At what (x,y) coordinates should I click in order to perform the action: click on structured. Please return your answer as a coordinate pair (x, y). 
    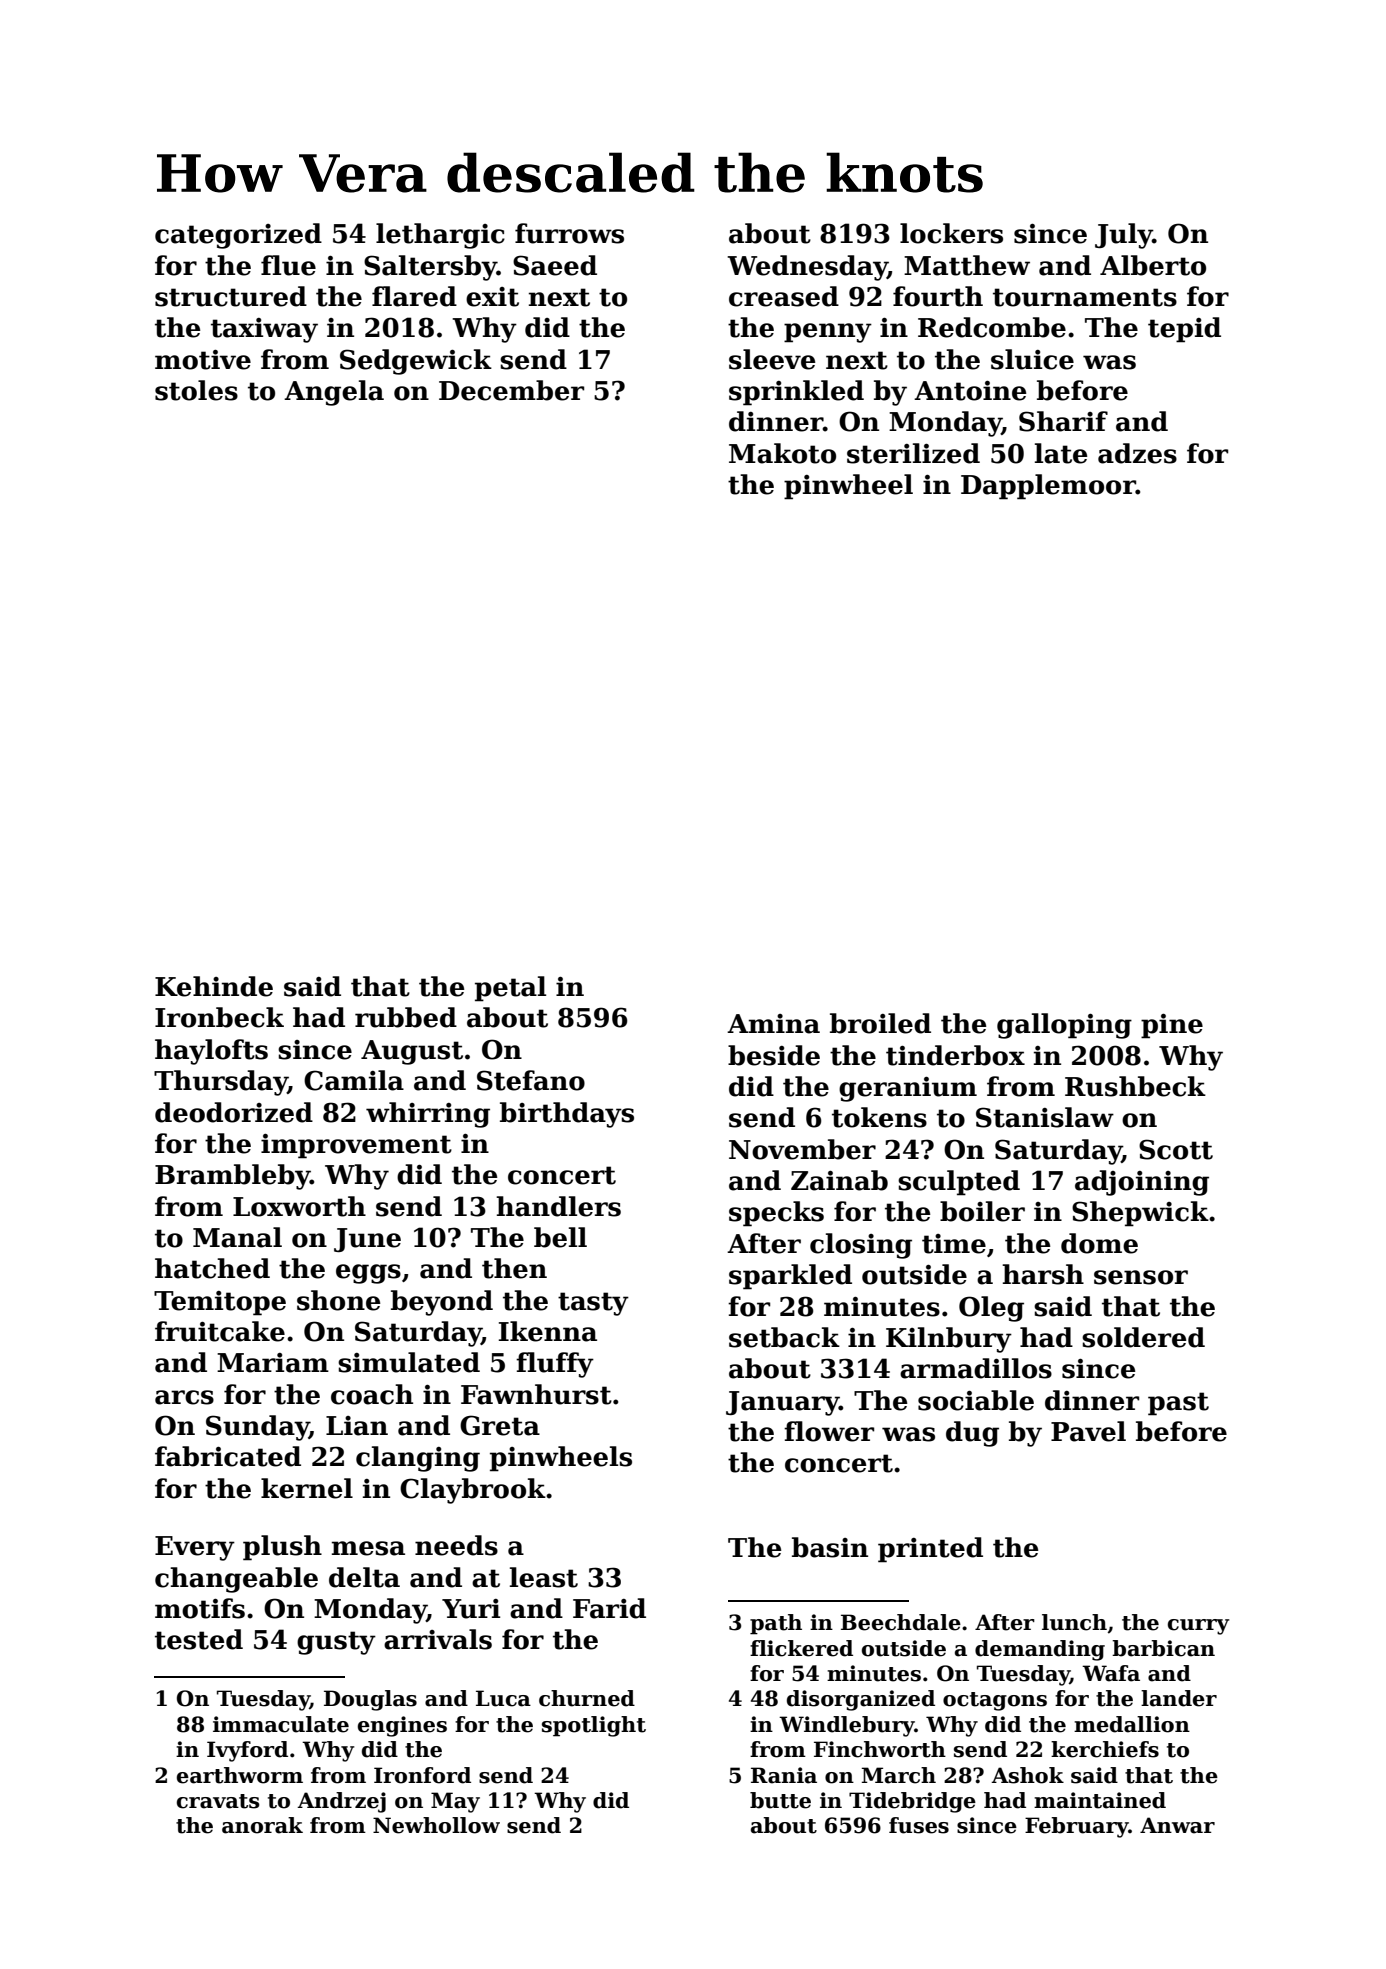
    Looking at the image, I should click on (231, 296).
